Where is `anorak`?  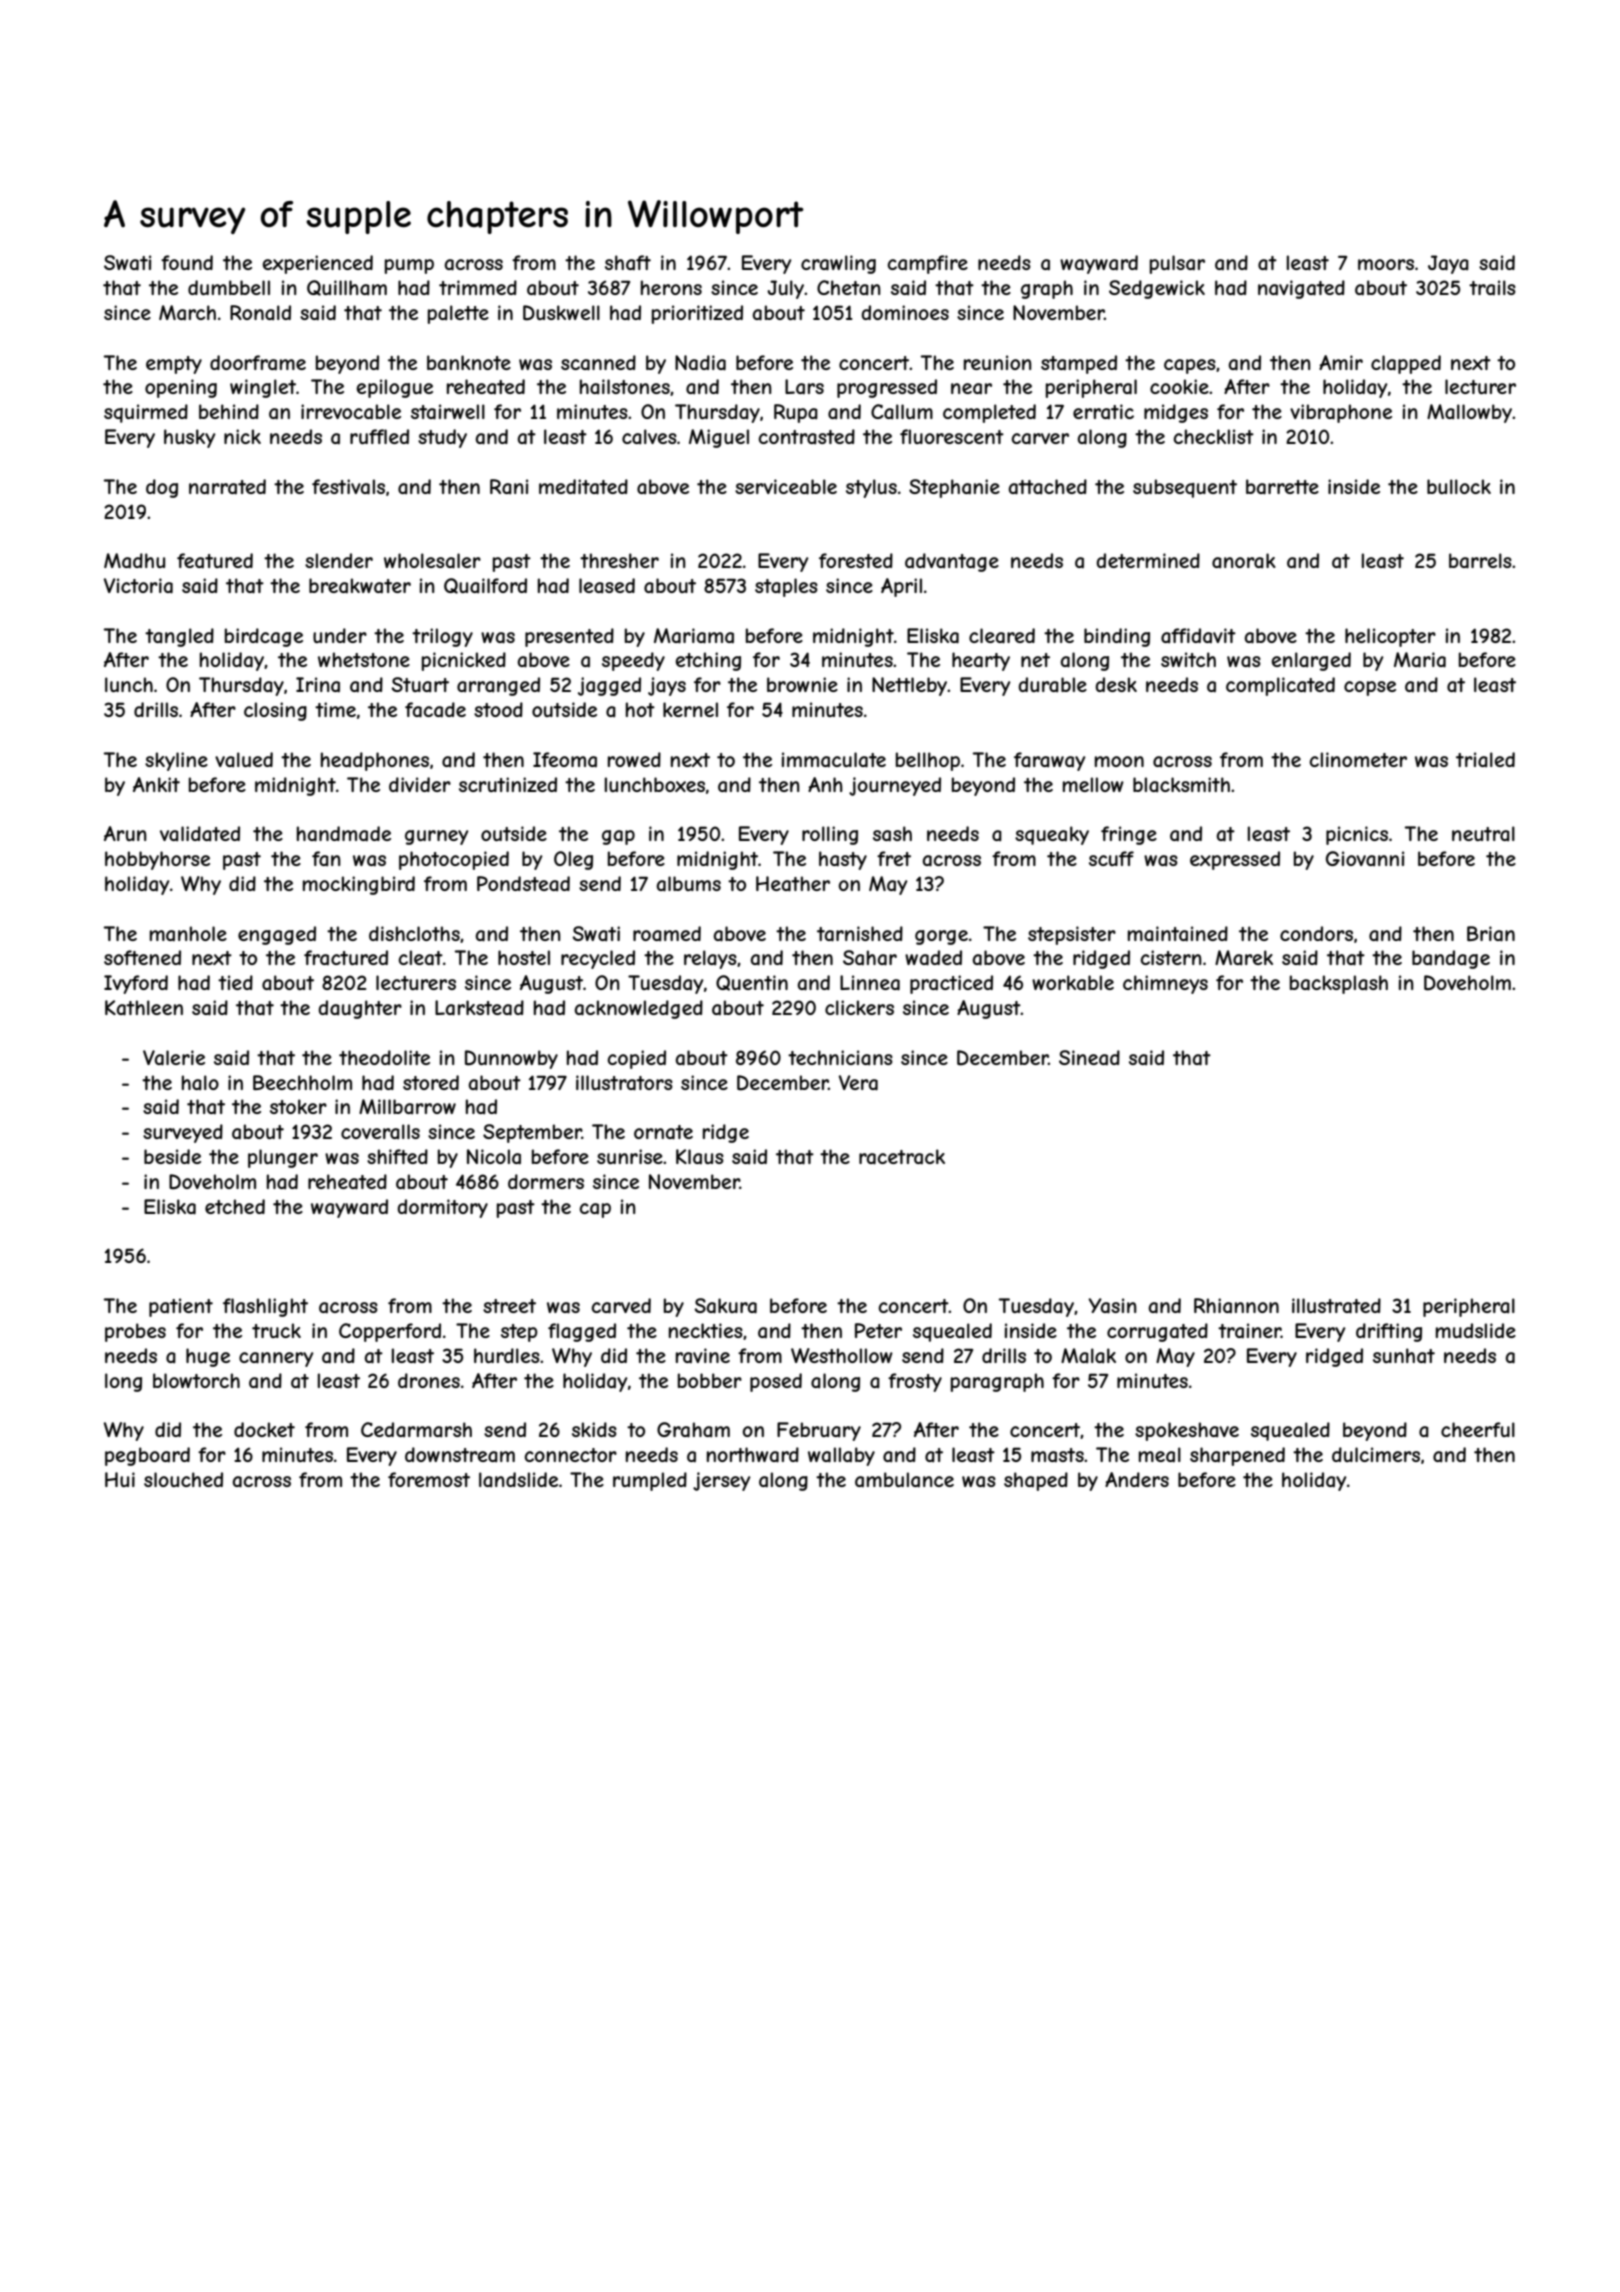
anorak is located at coordinates (1244, 560).
